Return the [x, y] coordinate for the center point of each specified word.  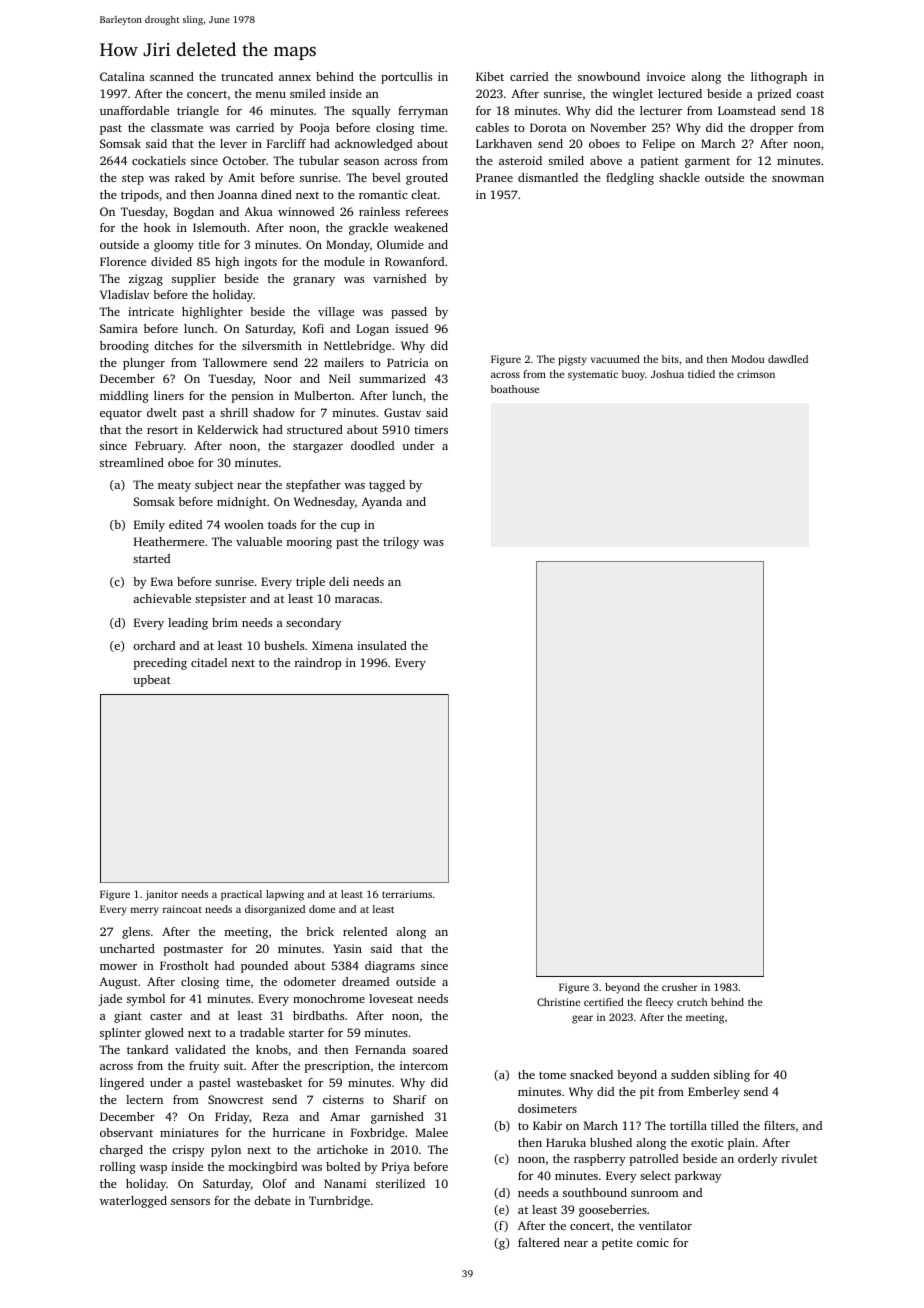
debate [272, 1200]
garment [707, 163]
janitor [161, 895]
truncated [247, 76]
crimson [756, 374]
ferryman [423, 112]
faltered [539, 1242]
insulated [382, 645]
